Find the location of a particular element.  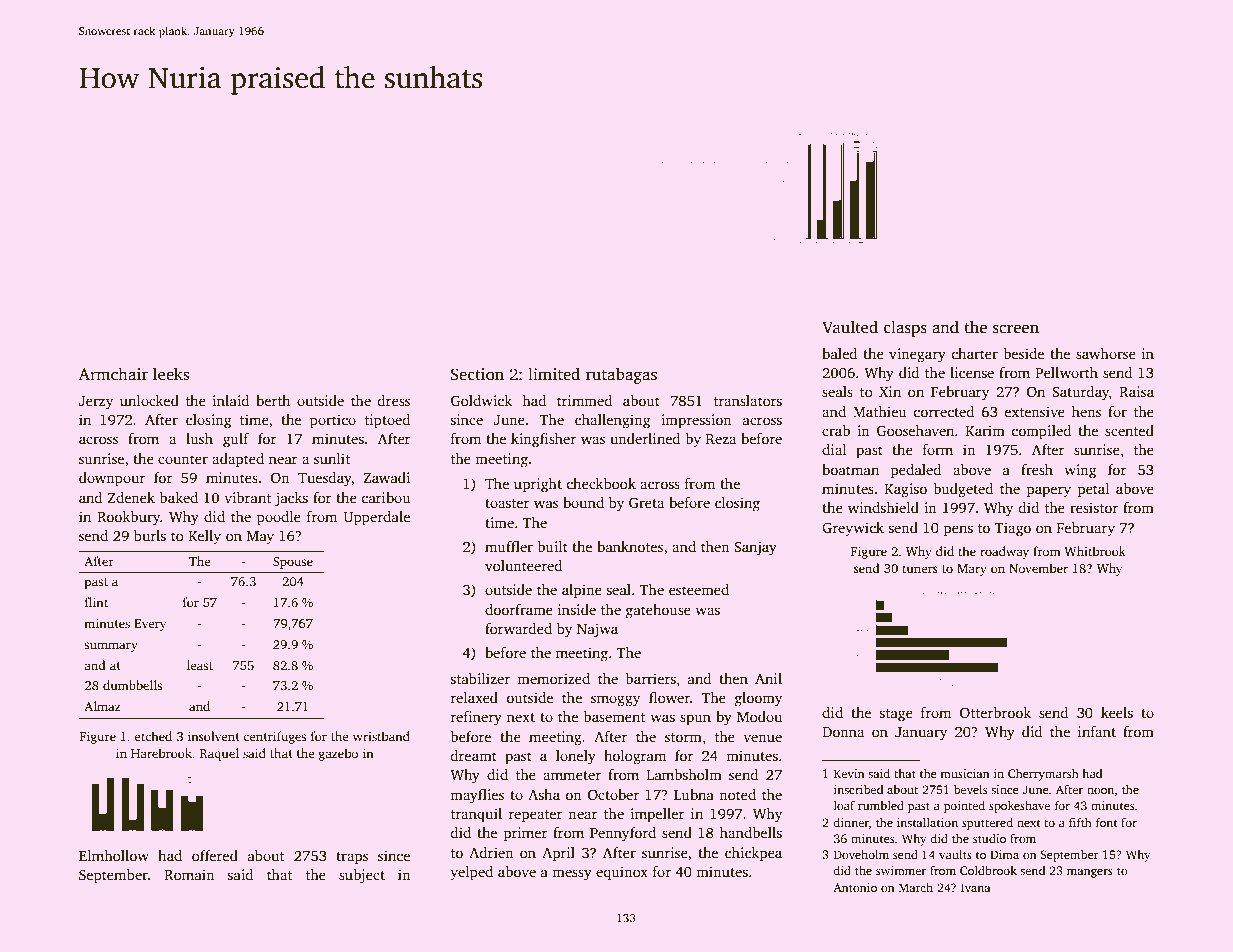

Jerzy is located at coordinates (96, 403).
